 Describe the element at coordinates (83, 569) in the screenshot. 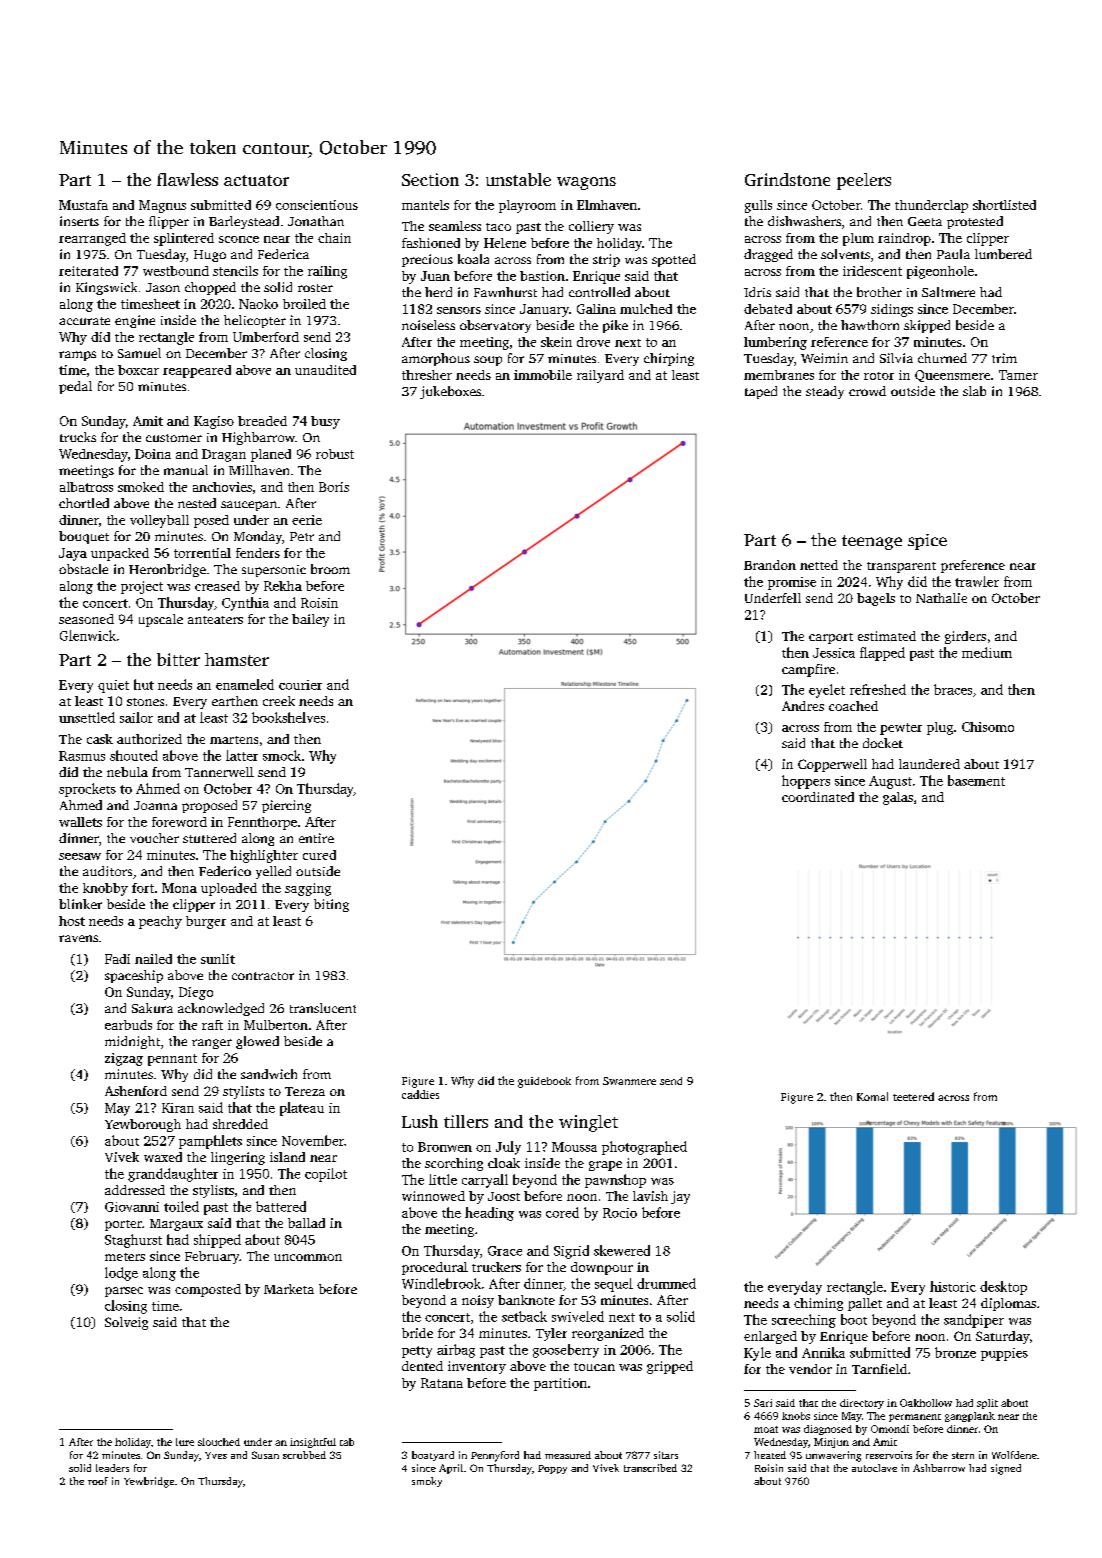

I see `obstacle` at that location.
